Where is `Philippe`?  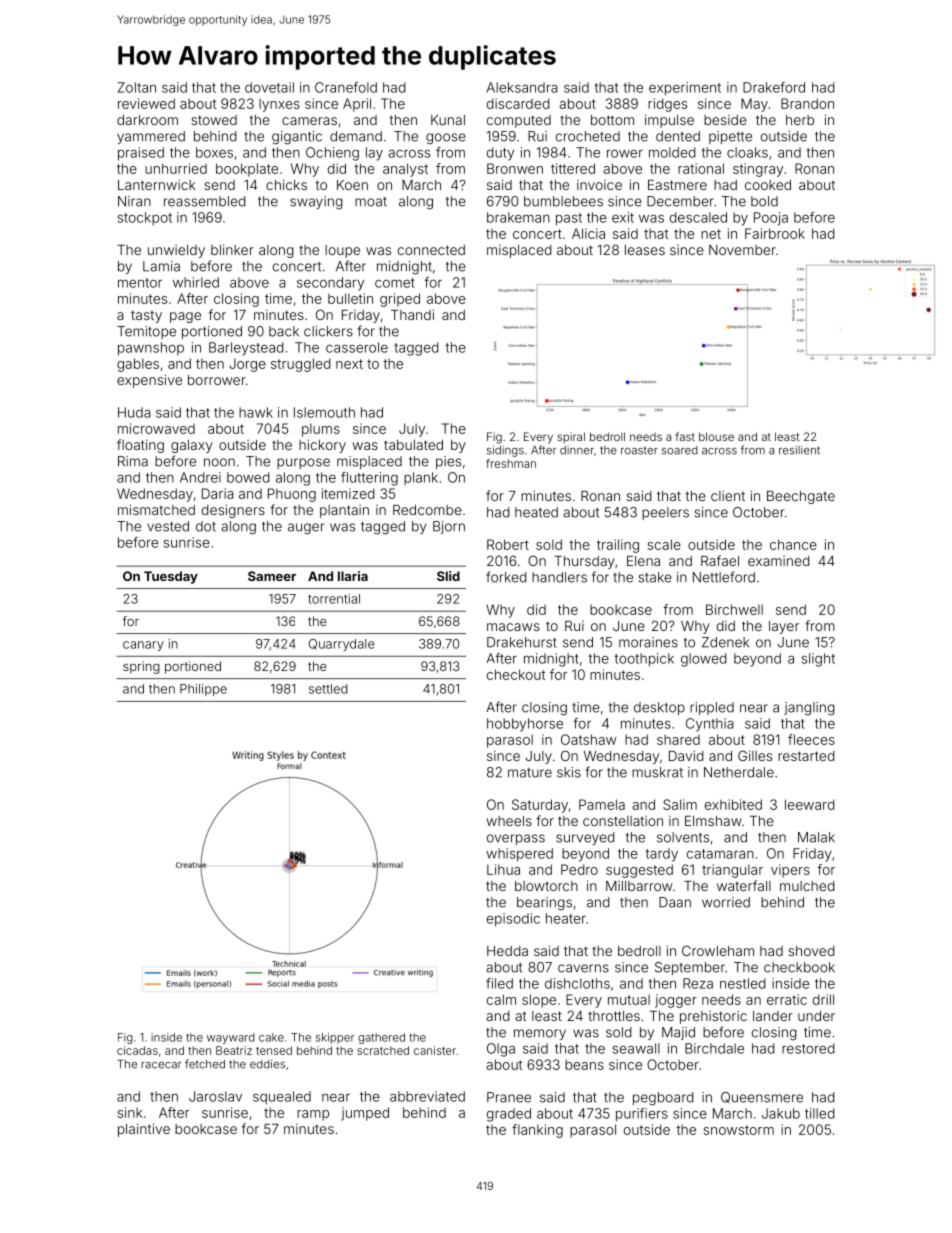
Philippe is located at coordinates (203, 690).
